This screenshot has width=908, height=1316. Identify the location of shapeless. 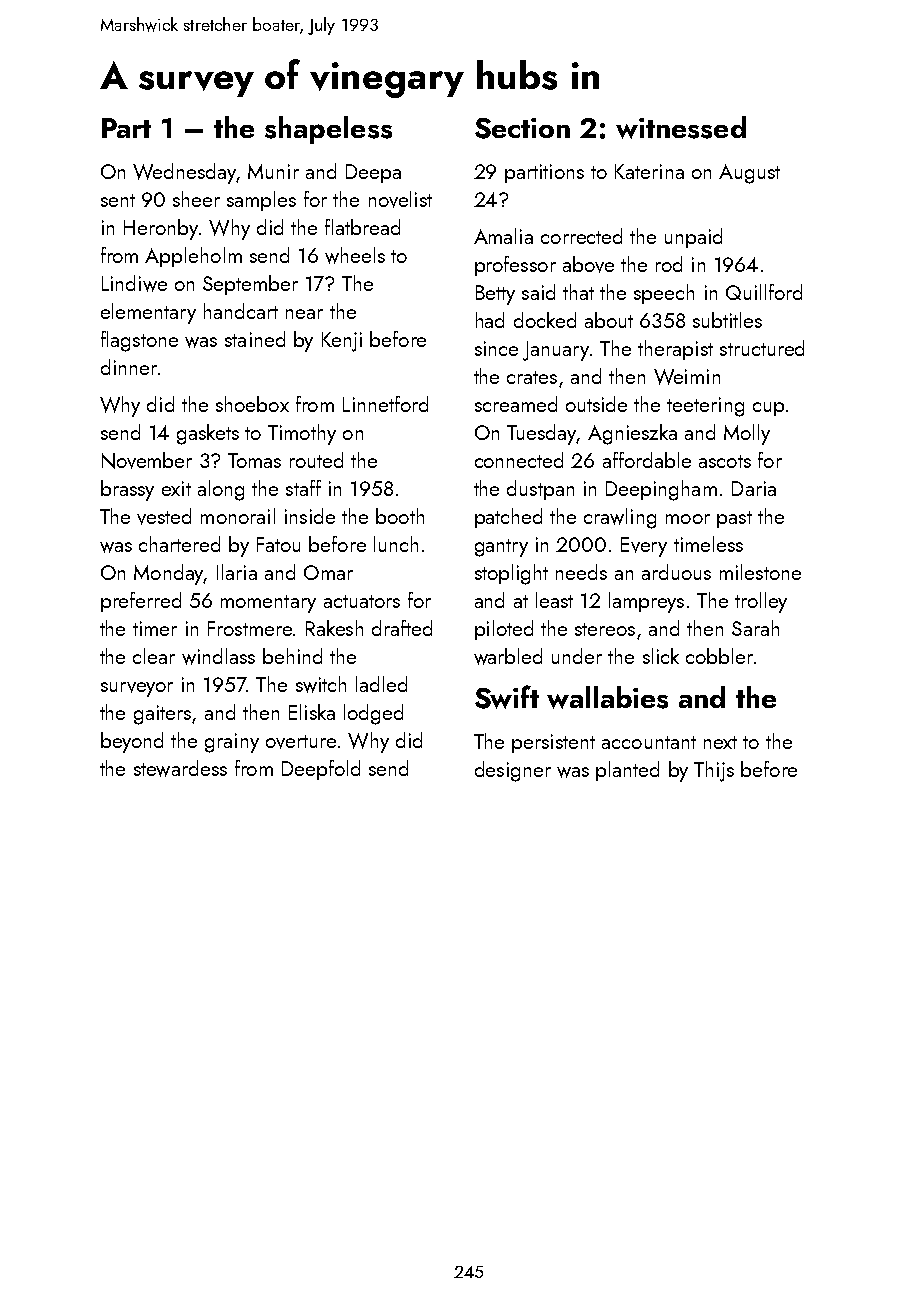
(328, 130).
